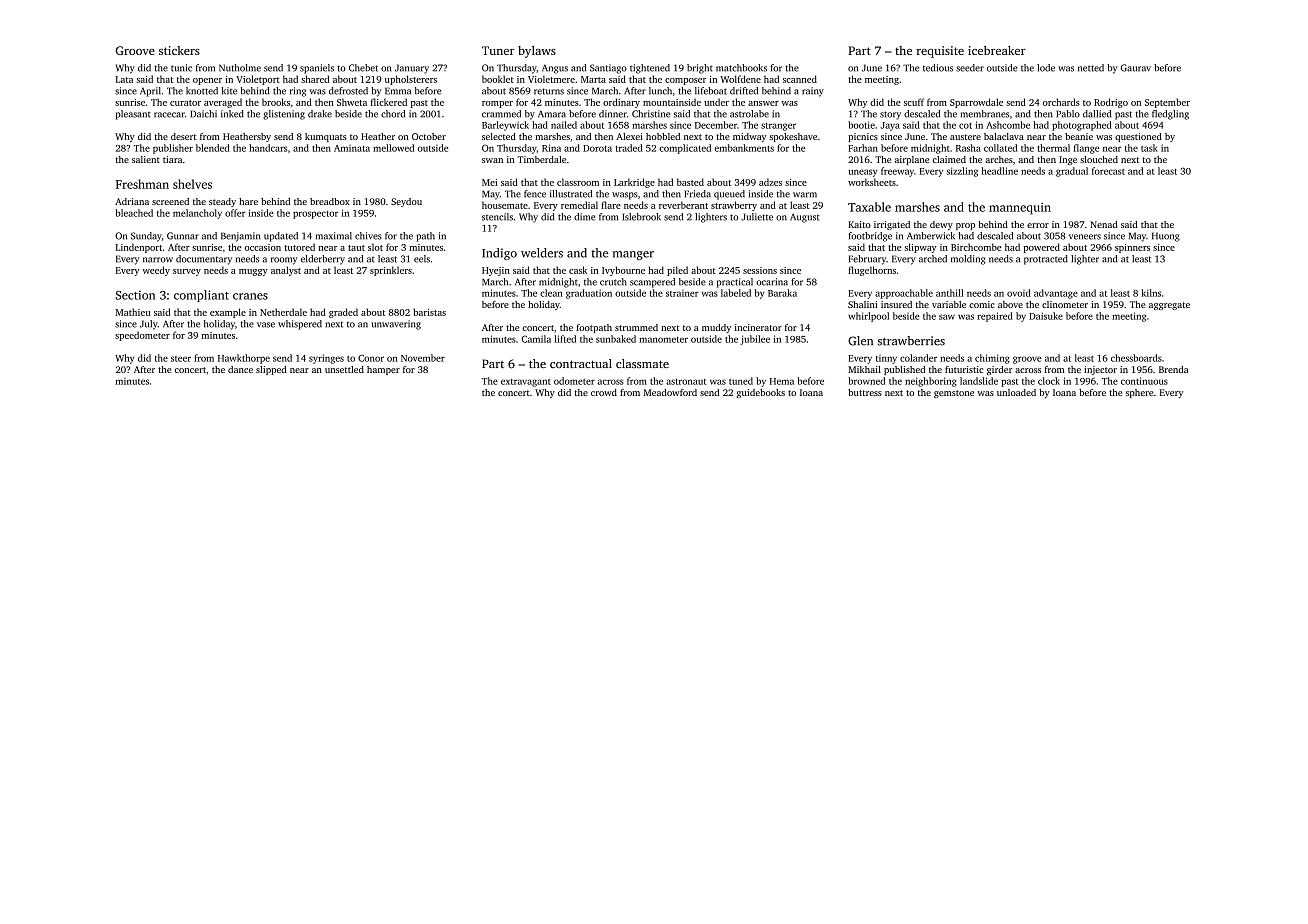  Describe the element at coordinates (911, 341) in the screenshot. I see `strawberries` at that location.
